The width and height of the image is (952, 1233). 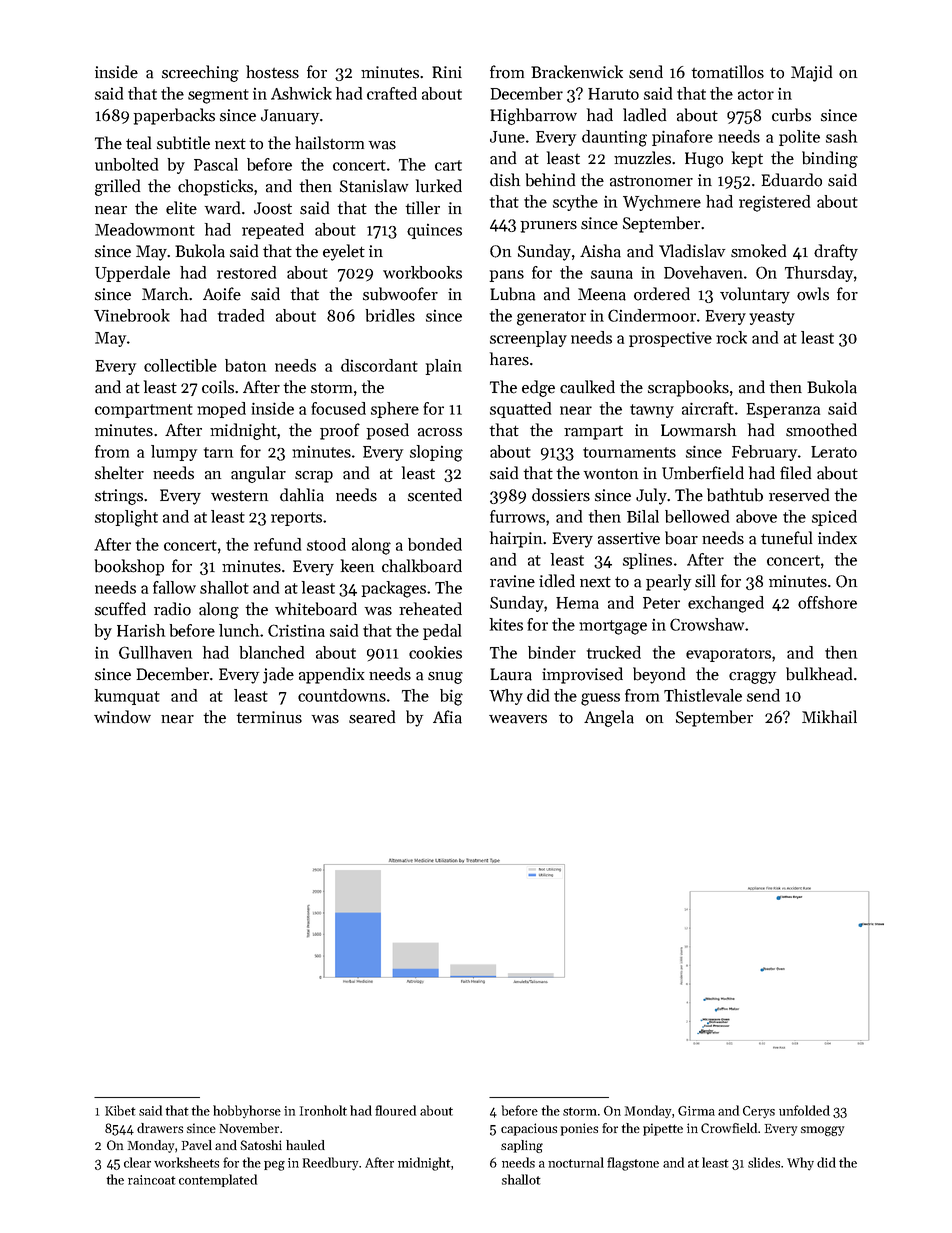 I want to click on discordant, so click(x=379, y=365).
